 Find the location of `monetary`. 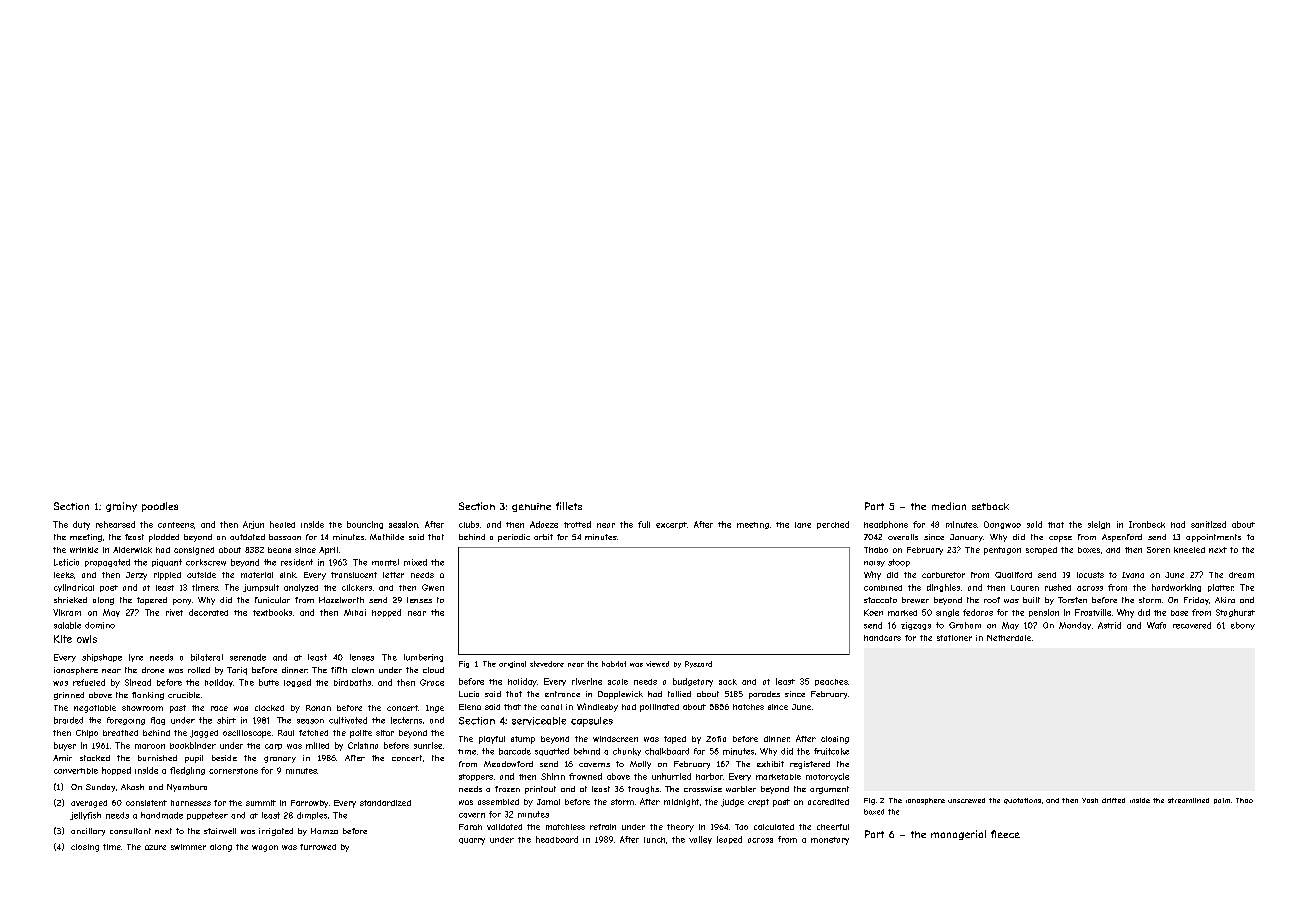

monetary is located at coordinates (830, 841).
